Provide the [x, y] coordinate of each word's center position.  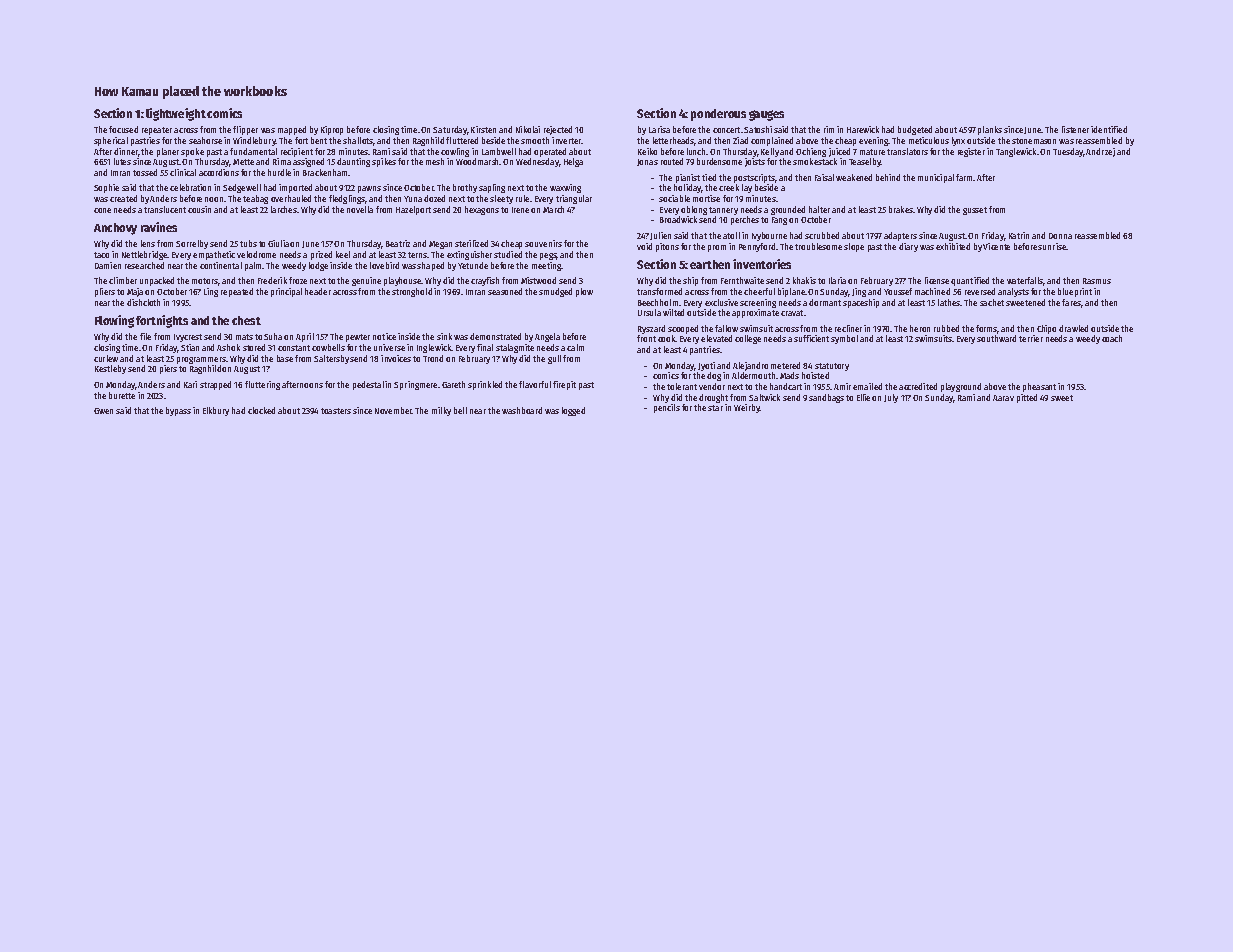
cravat [792, 313]
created [123, 198]
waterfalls [1025, 280]
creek [729, 187]
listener [1075, 129]
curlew [106, 358]
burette [122, 395]
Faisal [824, 177]
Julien [660, 236]
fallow [726, 328]
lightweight [176, 114]
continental [221, 265]
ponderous [718, 115]
